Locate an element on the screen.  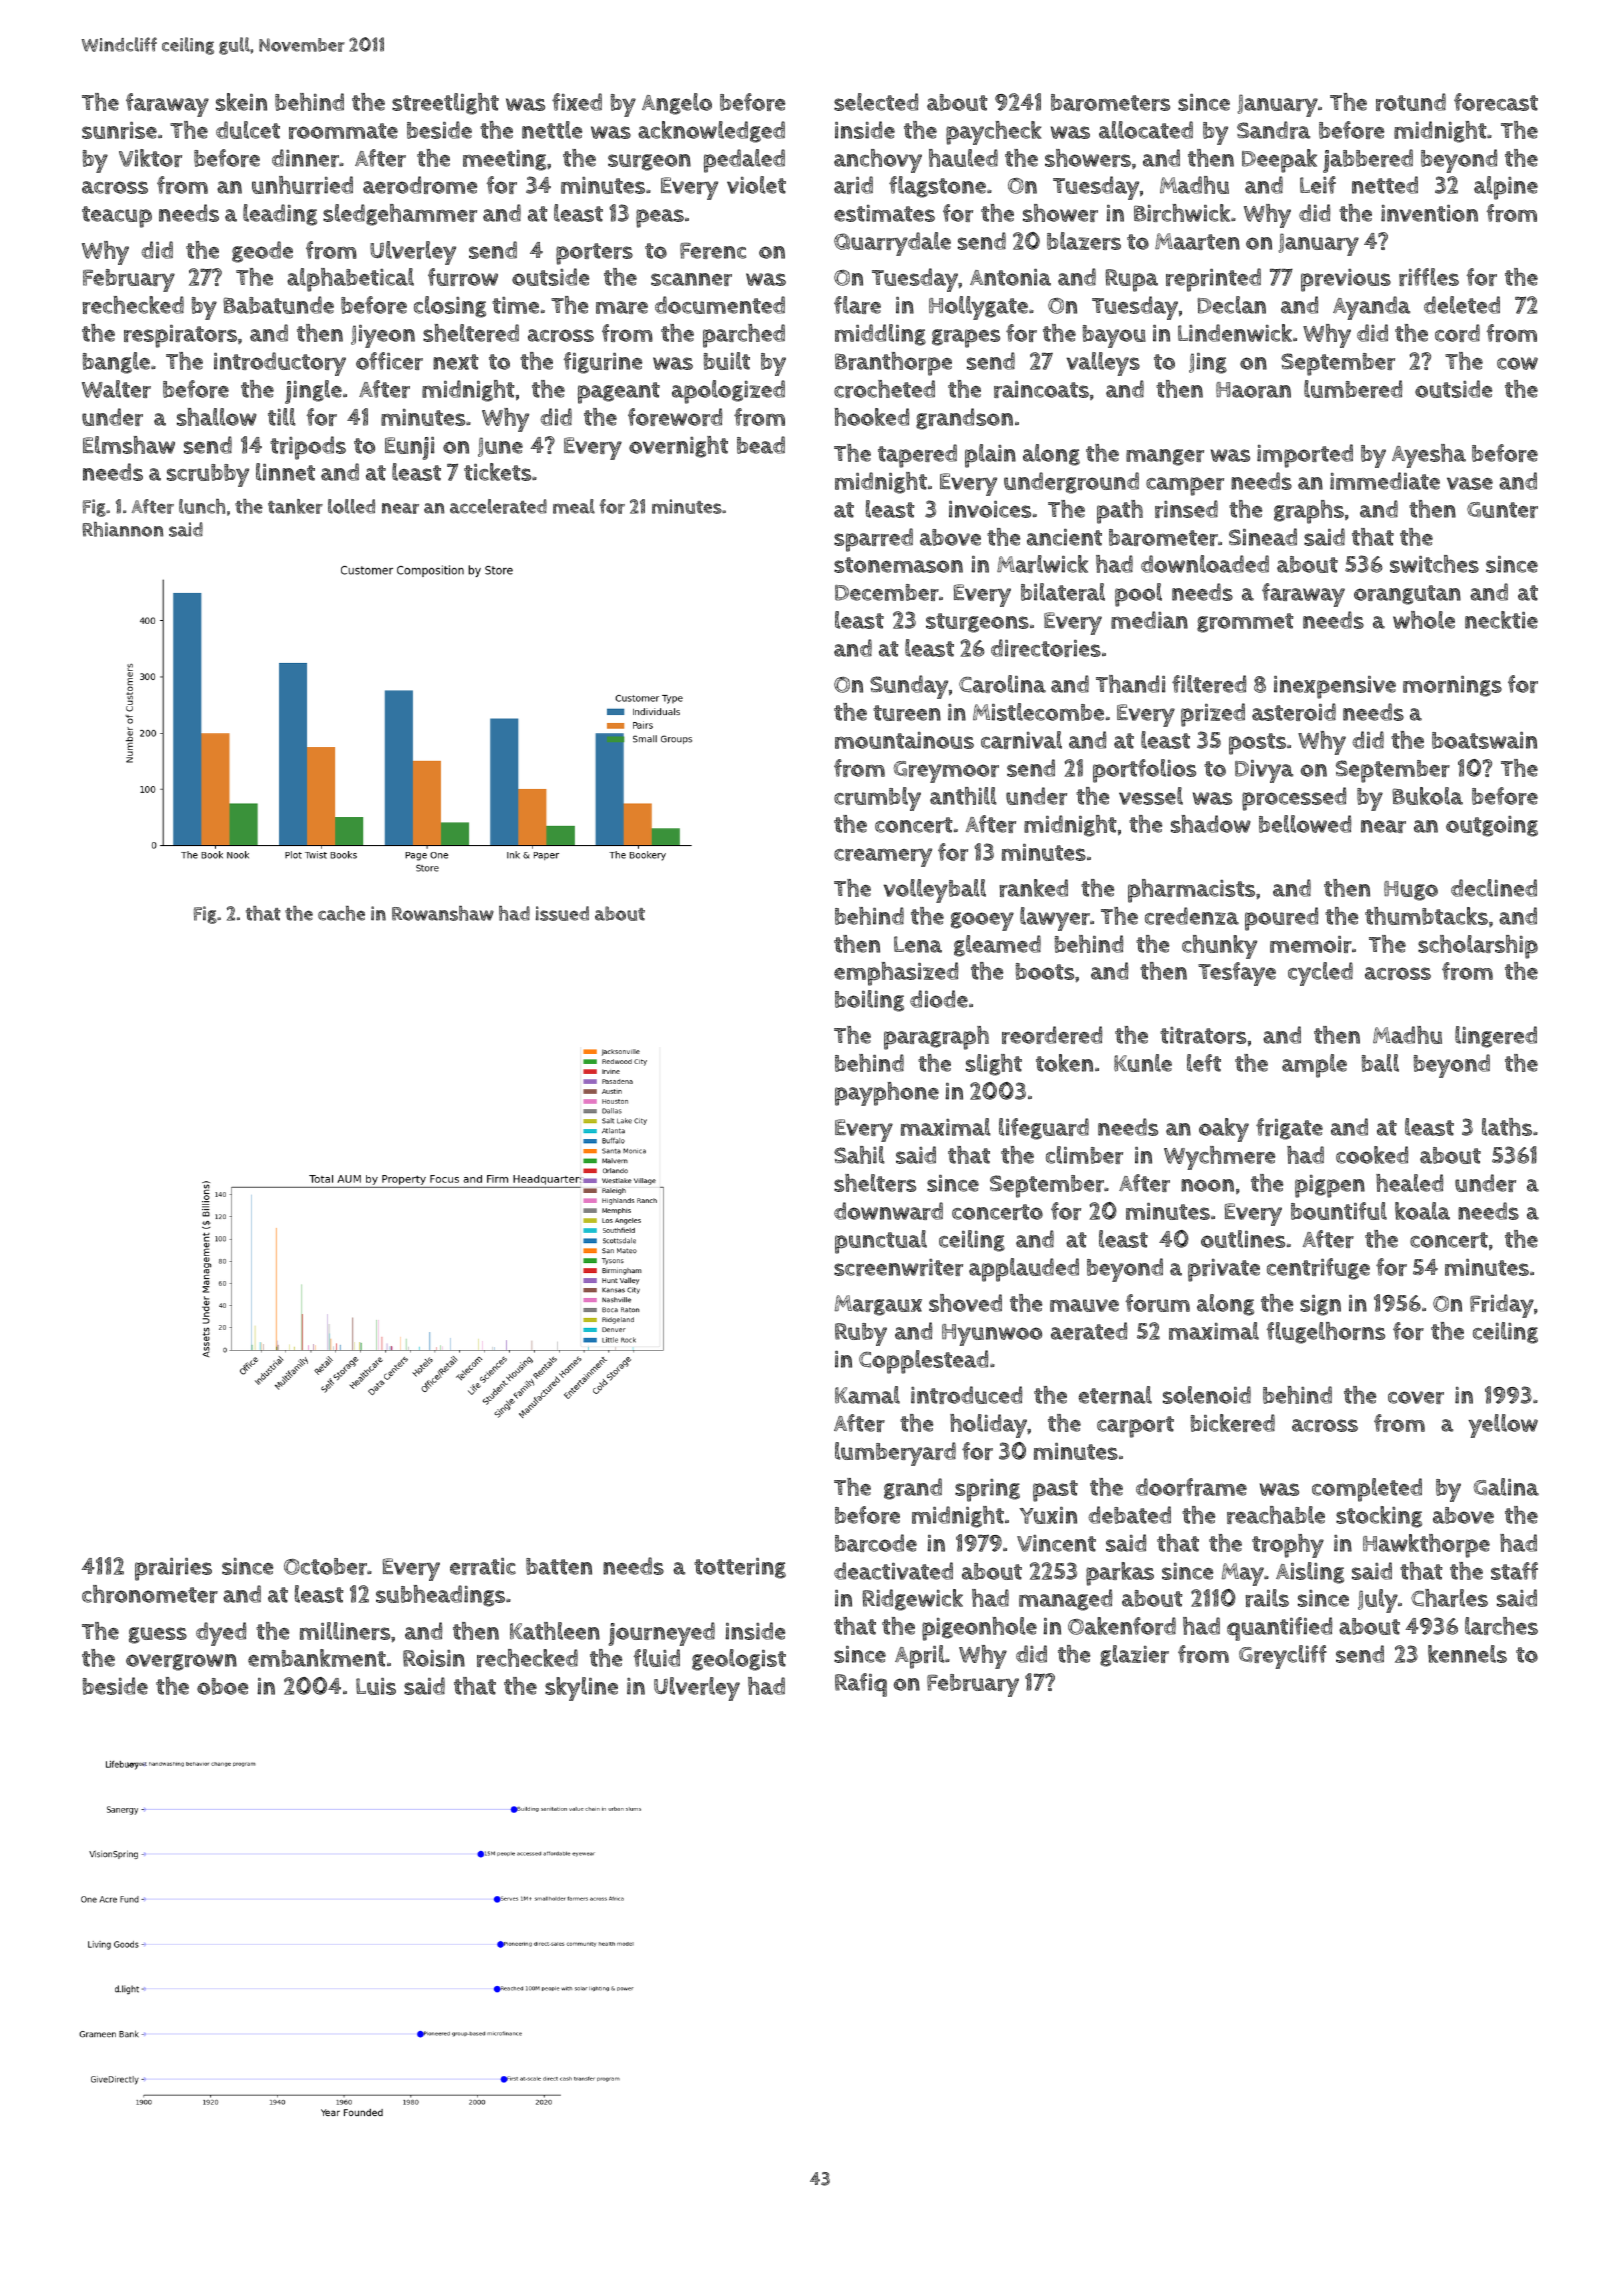
barcode is located at coordinates (876, 1543).
